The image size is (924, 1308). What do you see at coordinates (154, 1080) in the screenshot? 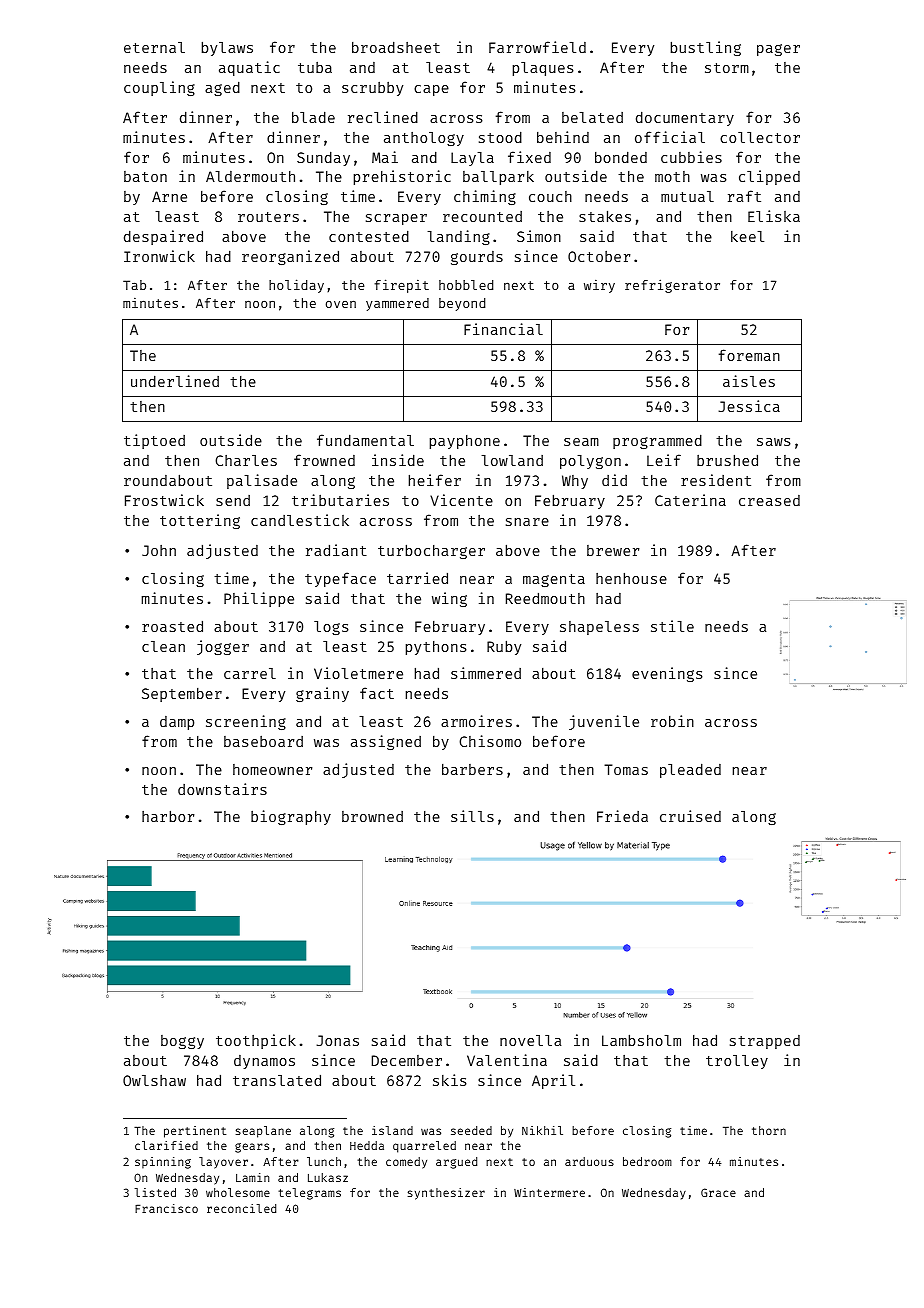
I see `Owlshaw` at bounding box center [154, 1080].
